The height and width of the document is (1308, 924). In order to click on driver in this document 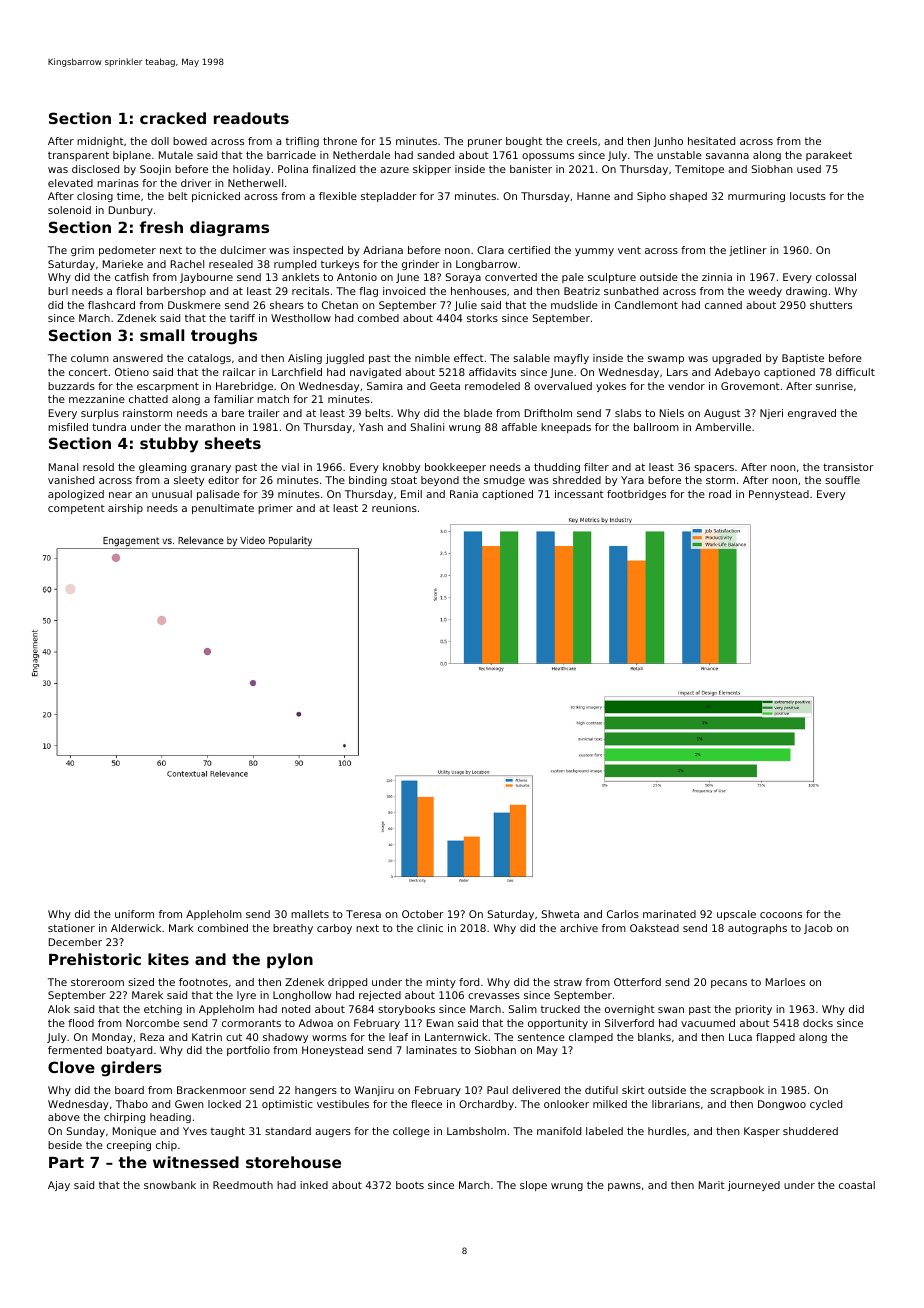, I will do `click(196, 183)`.
